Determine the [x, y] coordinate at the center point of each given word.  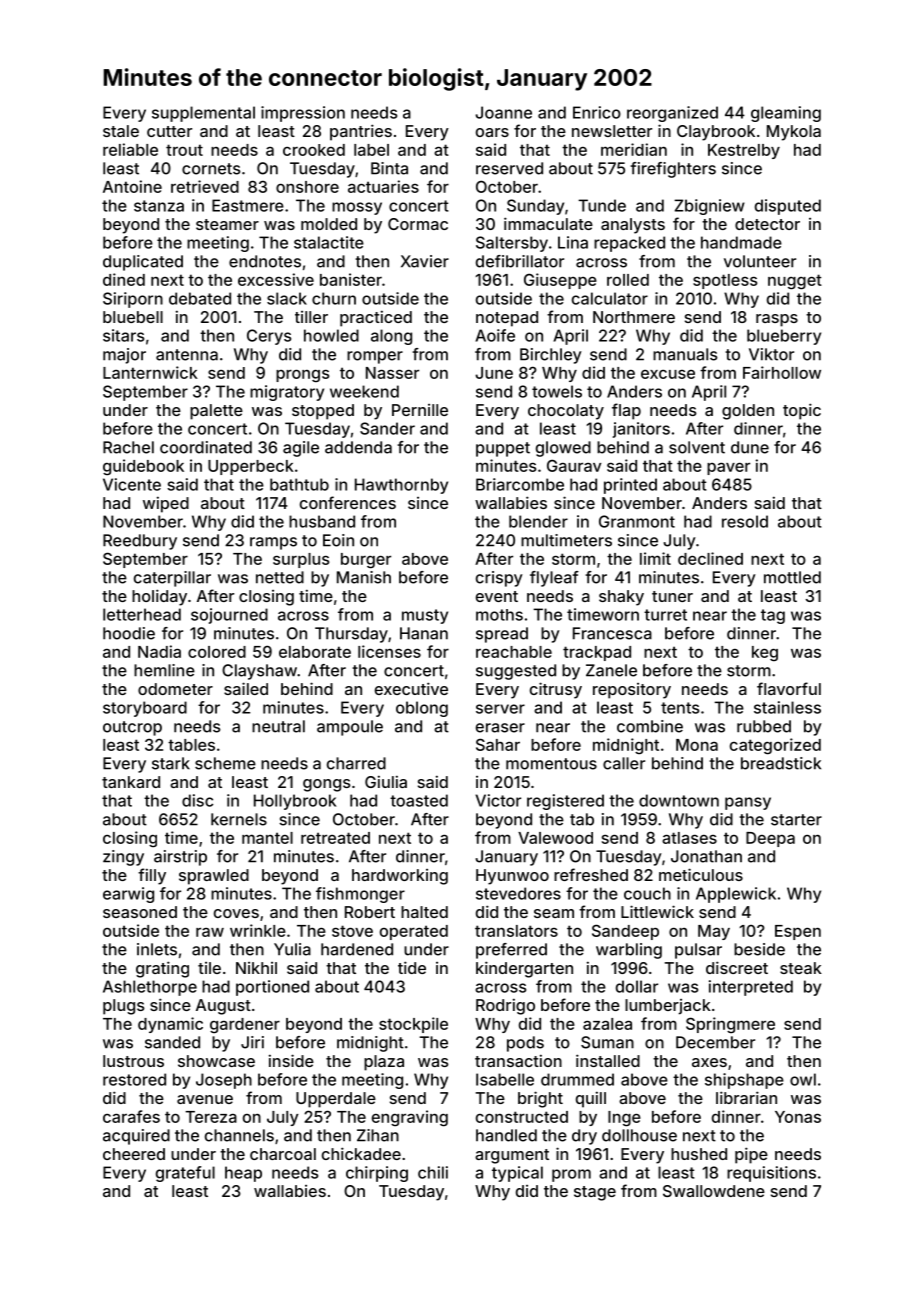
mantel [267, 838]
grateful [185, 1174]
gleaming [786, 114]
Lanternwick [150, 372]
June [494, 373]
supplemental [203, 114]
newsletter [612, 131]
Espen [798, 932]
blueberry [784, 337]
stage [595, 1193]
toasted [419, 800]
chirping [377, 1174]
